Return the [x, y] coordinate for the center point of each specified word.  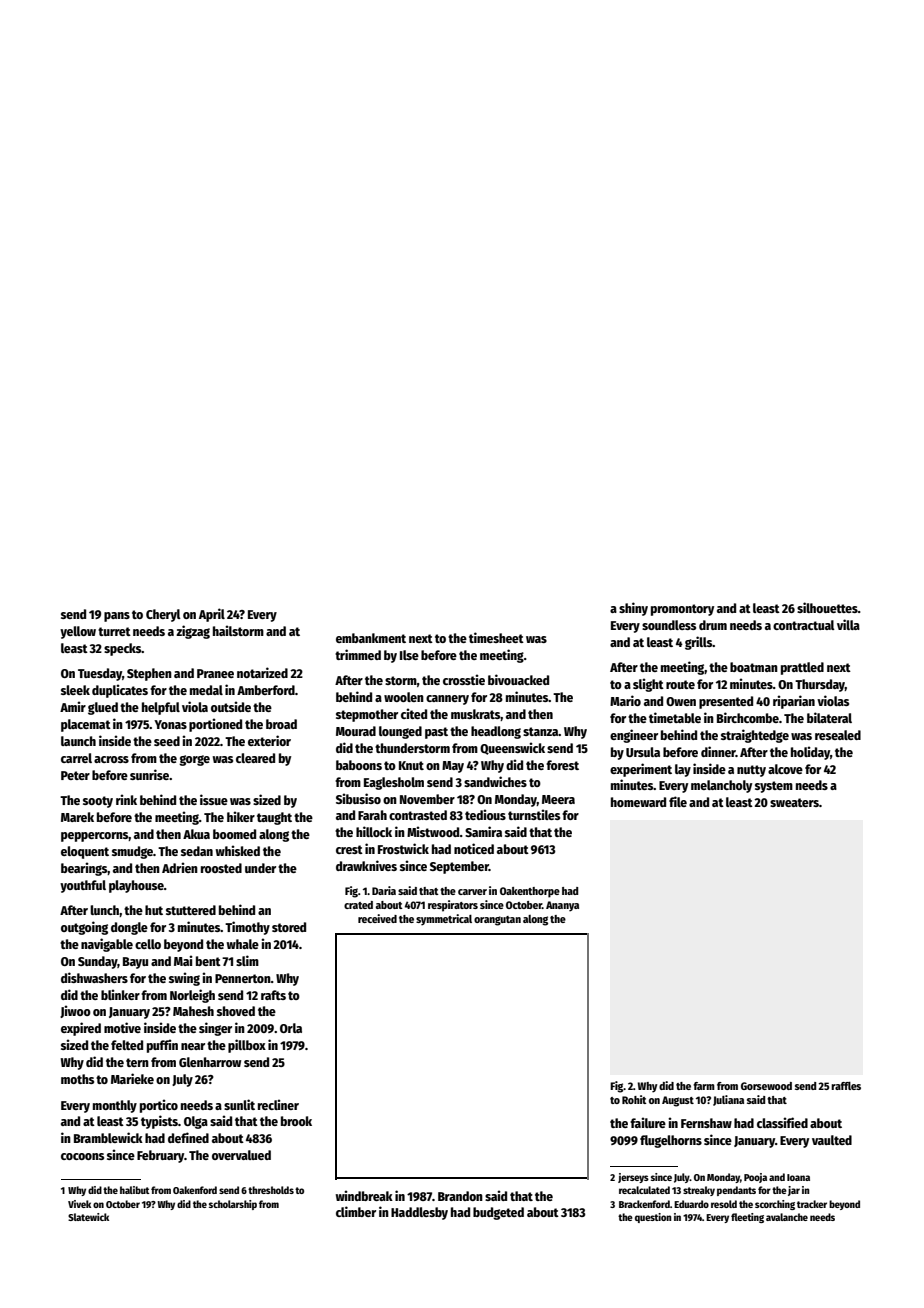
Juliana [728, 1100]
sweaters [794, 802]
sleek [75, 690]
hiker [241, 816]
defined [188, 1137]
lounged [400, 732]
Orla [291, 1028]
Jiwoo [75, 1011]
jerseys [633, 1178]
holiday [810, 753]
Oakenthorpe [530, 892]
